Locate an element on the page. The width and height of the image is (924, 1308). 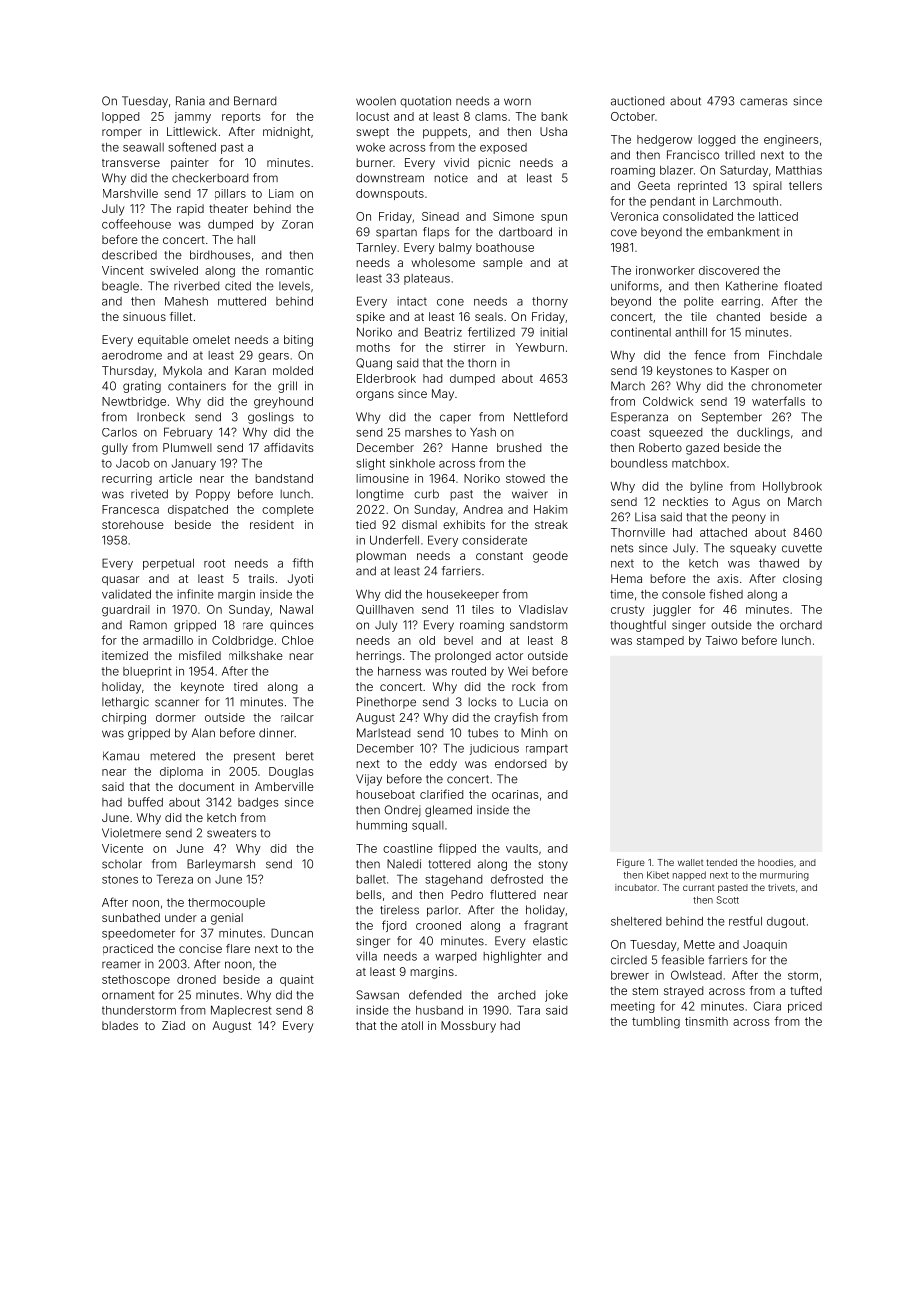
Marshville is located at coordinates (130, 193).
